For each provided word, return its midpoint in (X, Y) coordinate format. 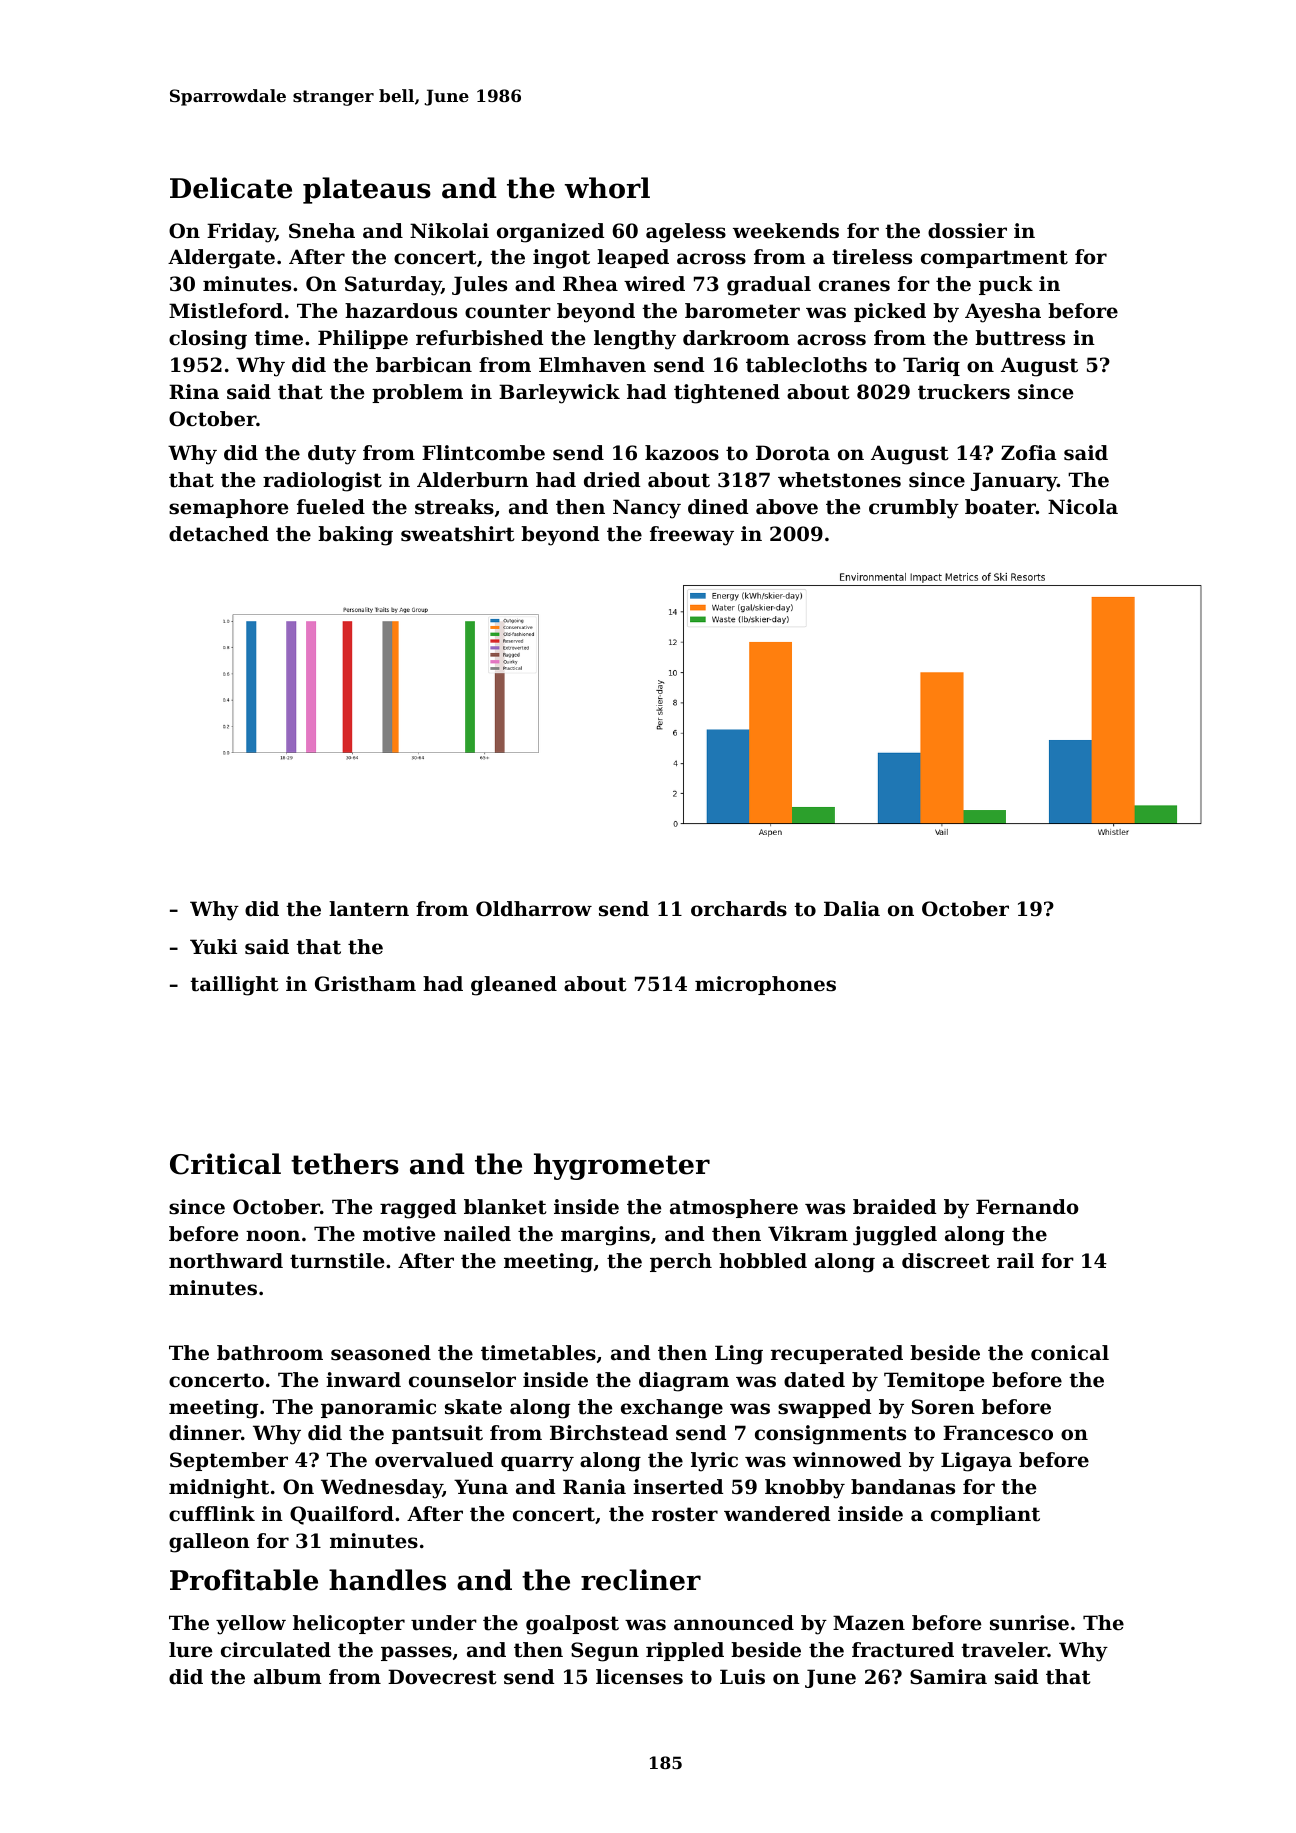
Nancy (647, 509)
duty (332, 455)
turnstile (337, 1261)
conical (1070, 1353)
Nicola (1083, 507)
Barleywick (559, 394)
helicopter (349, 1624)
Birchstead (609, 1433)
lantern (369, 909)
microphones (765, 985)
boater (1000, 507)
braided (894, 1207)
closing (208, 340)
